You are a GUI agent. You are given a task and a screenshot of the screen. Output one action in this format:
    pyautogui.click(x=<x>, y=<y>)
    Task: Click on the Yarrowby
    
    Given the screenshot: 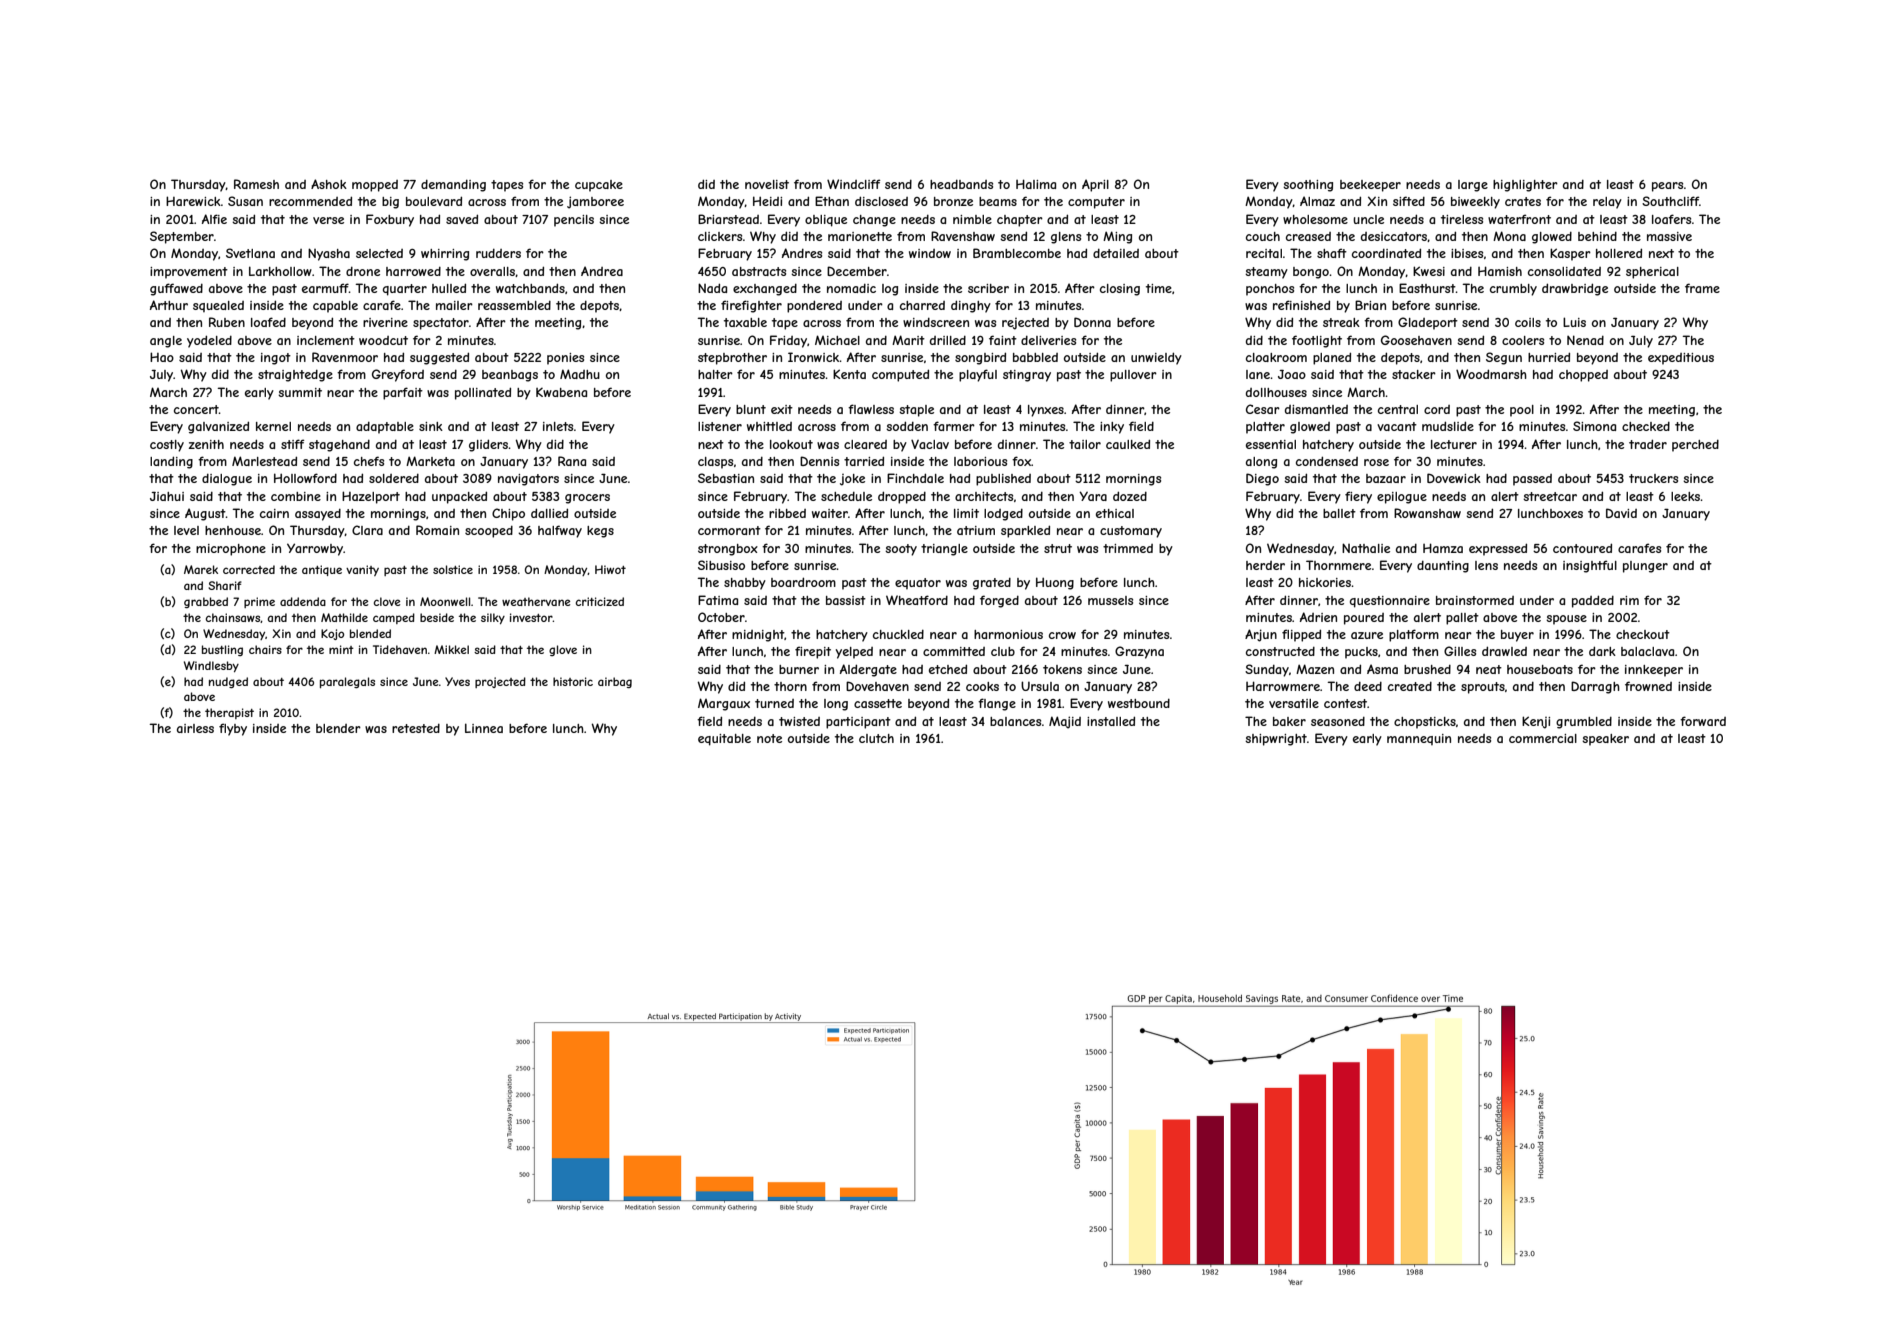 What is the action you would take?
    pyautogui.click(x=315, y=549)
